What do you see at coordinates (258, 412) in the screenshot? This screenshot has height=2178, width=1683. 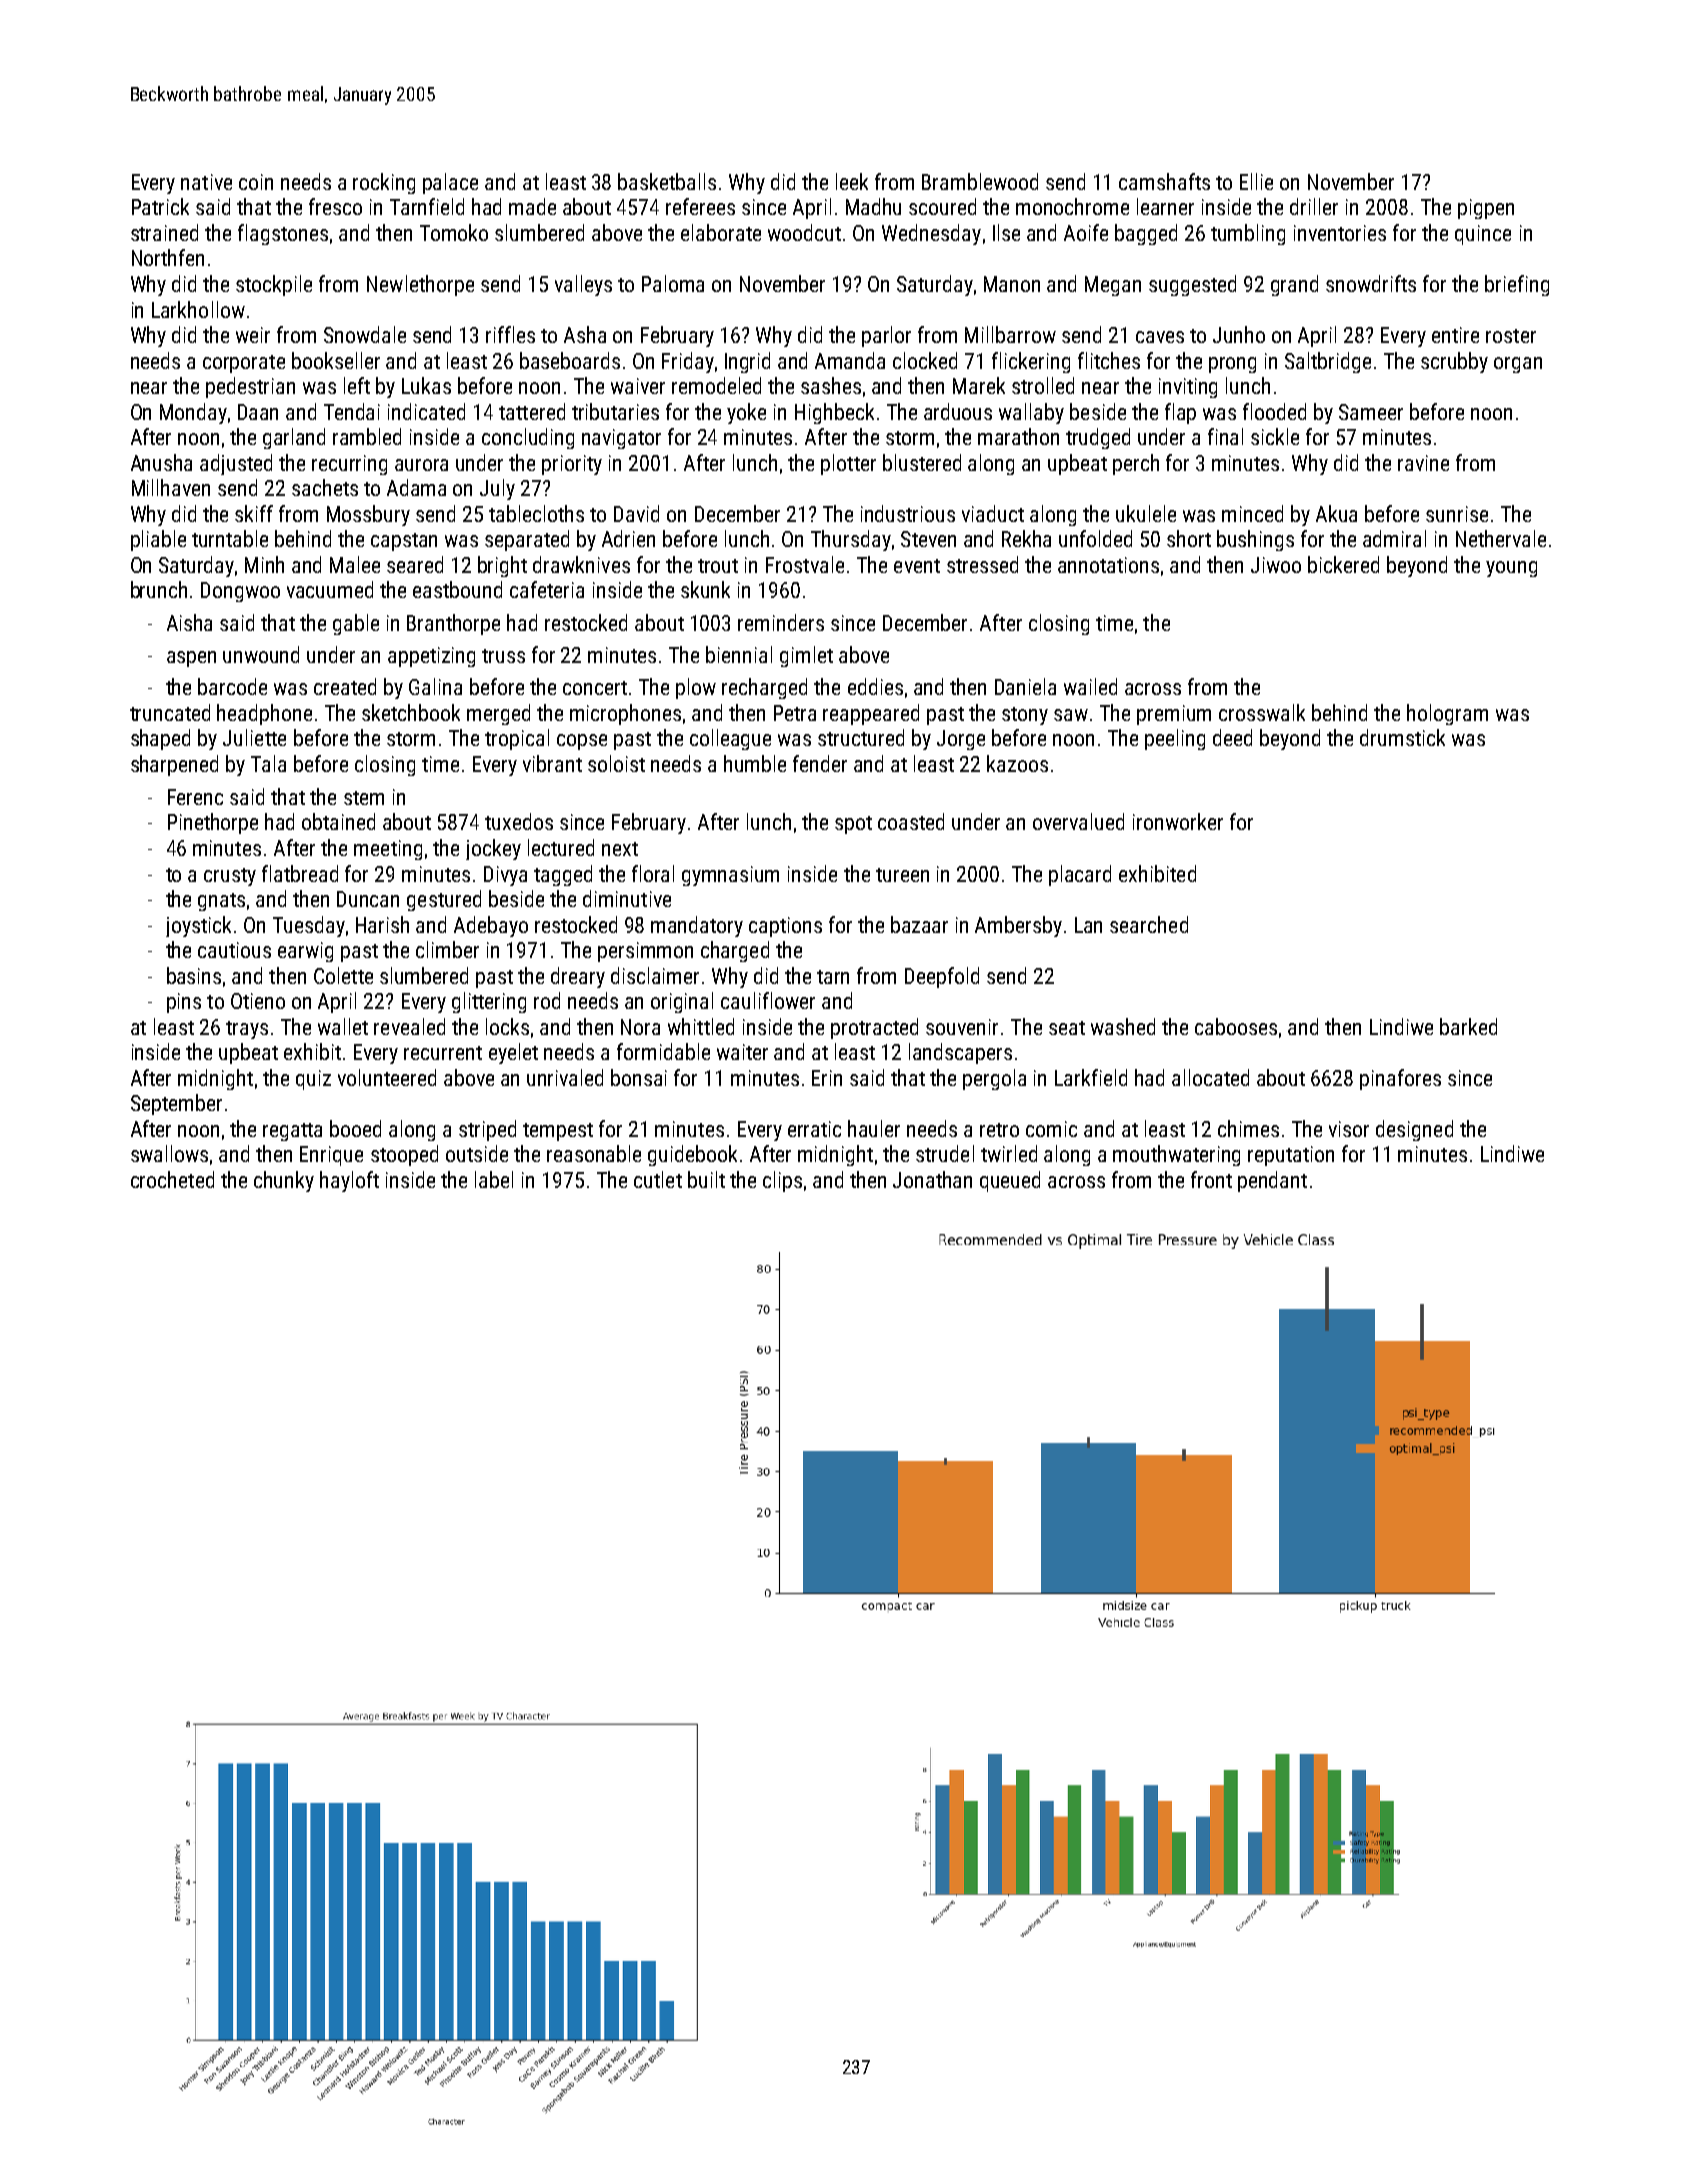 I see `Daan` at bounding box center [258, 412].
